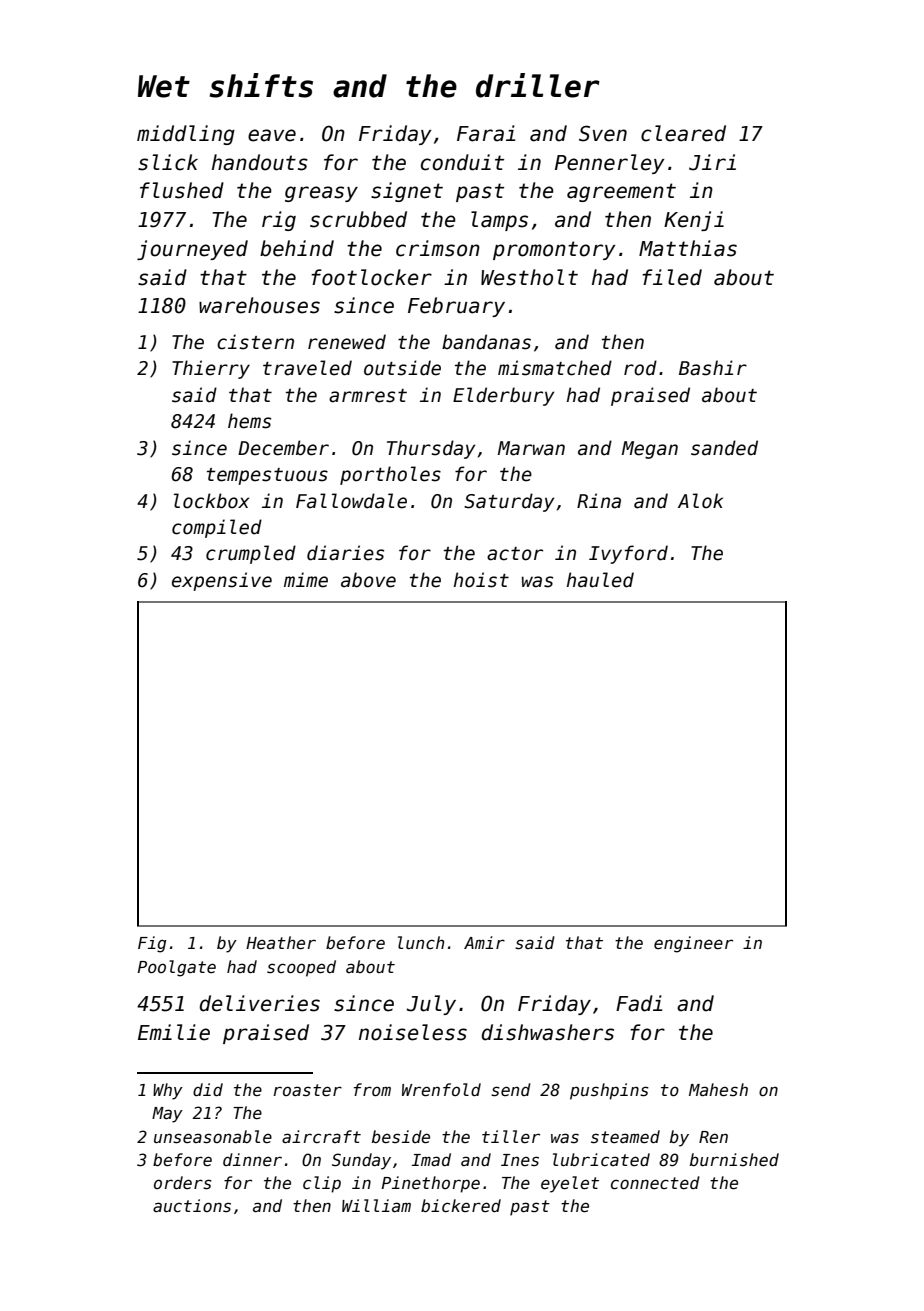 Image resolution: width=924 pixels, height=1311 pixels. Describe the element at coordinates (503, 396) in the screenshot. I see `Elderbury` at that location.
